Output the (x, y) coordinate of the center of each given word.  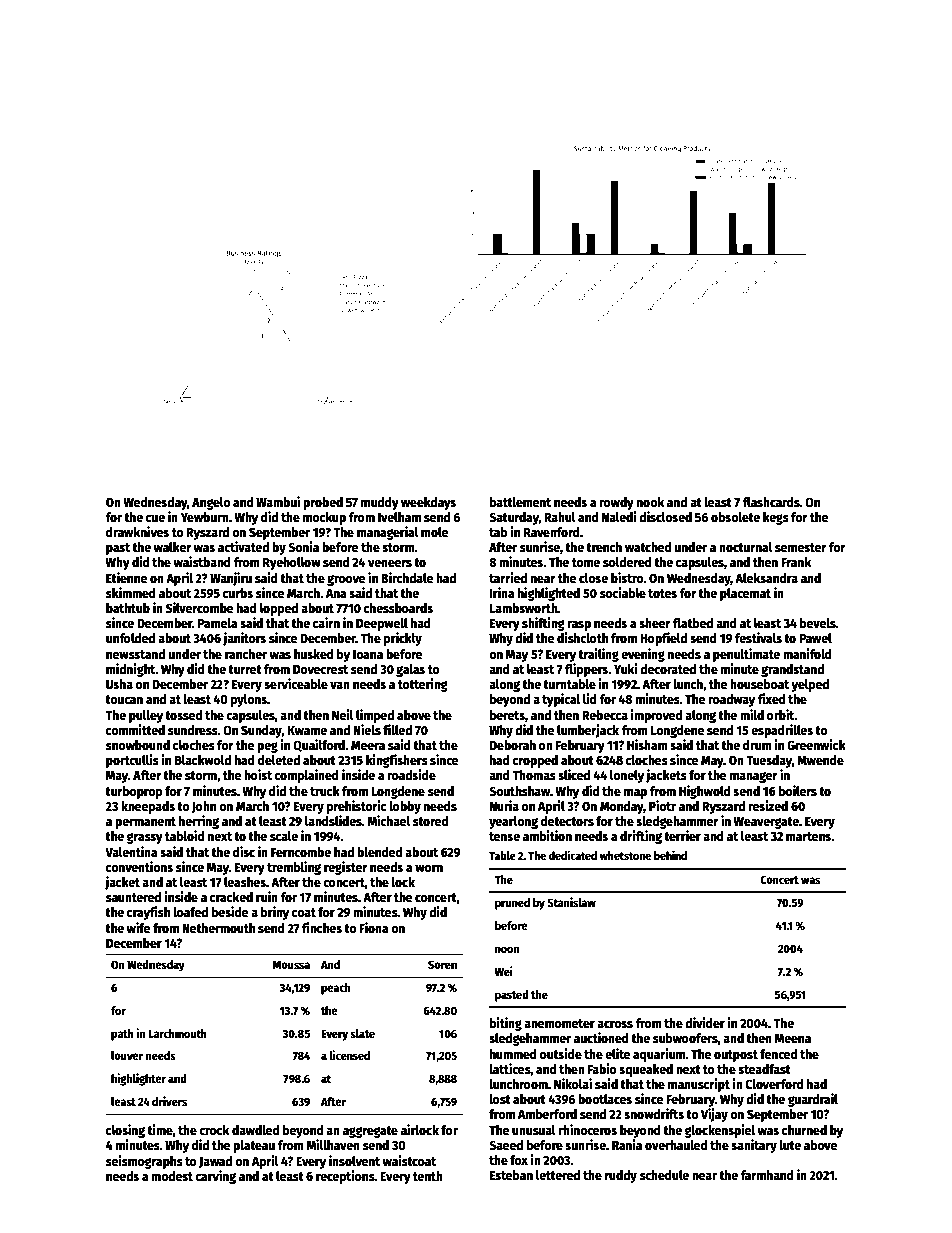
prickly (403, 639)
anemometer (559, 1023)
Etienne (127, 577)
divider (705, 1022)
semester (801, 547)
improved (656, 716)
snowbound (138, 745)
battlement (520, 502)
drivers (169, 1101)
